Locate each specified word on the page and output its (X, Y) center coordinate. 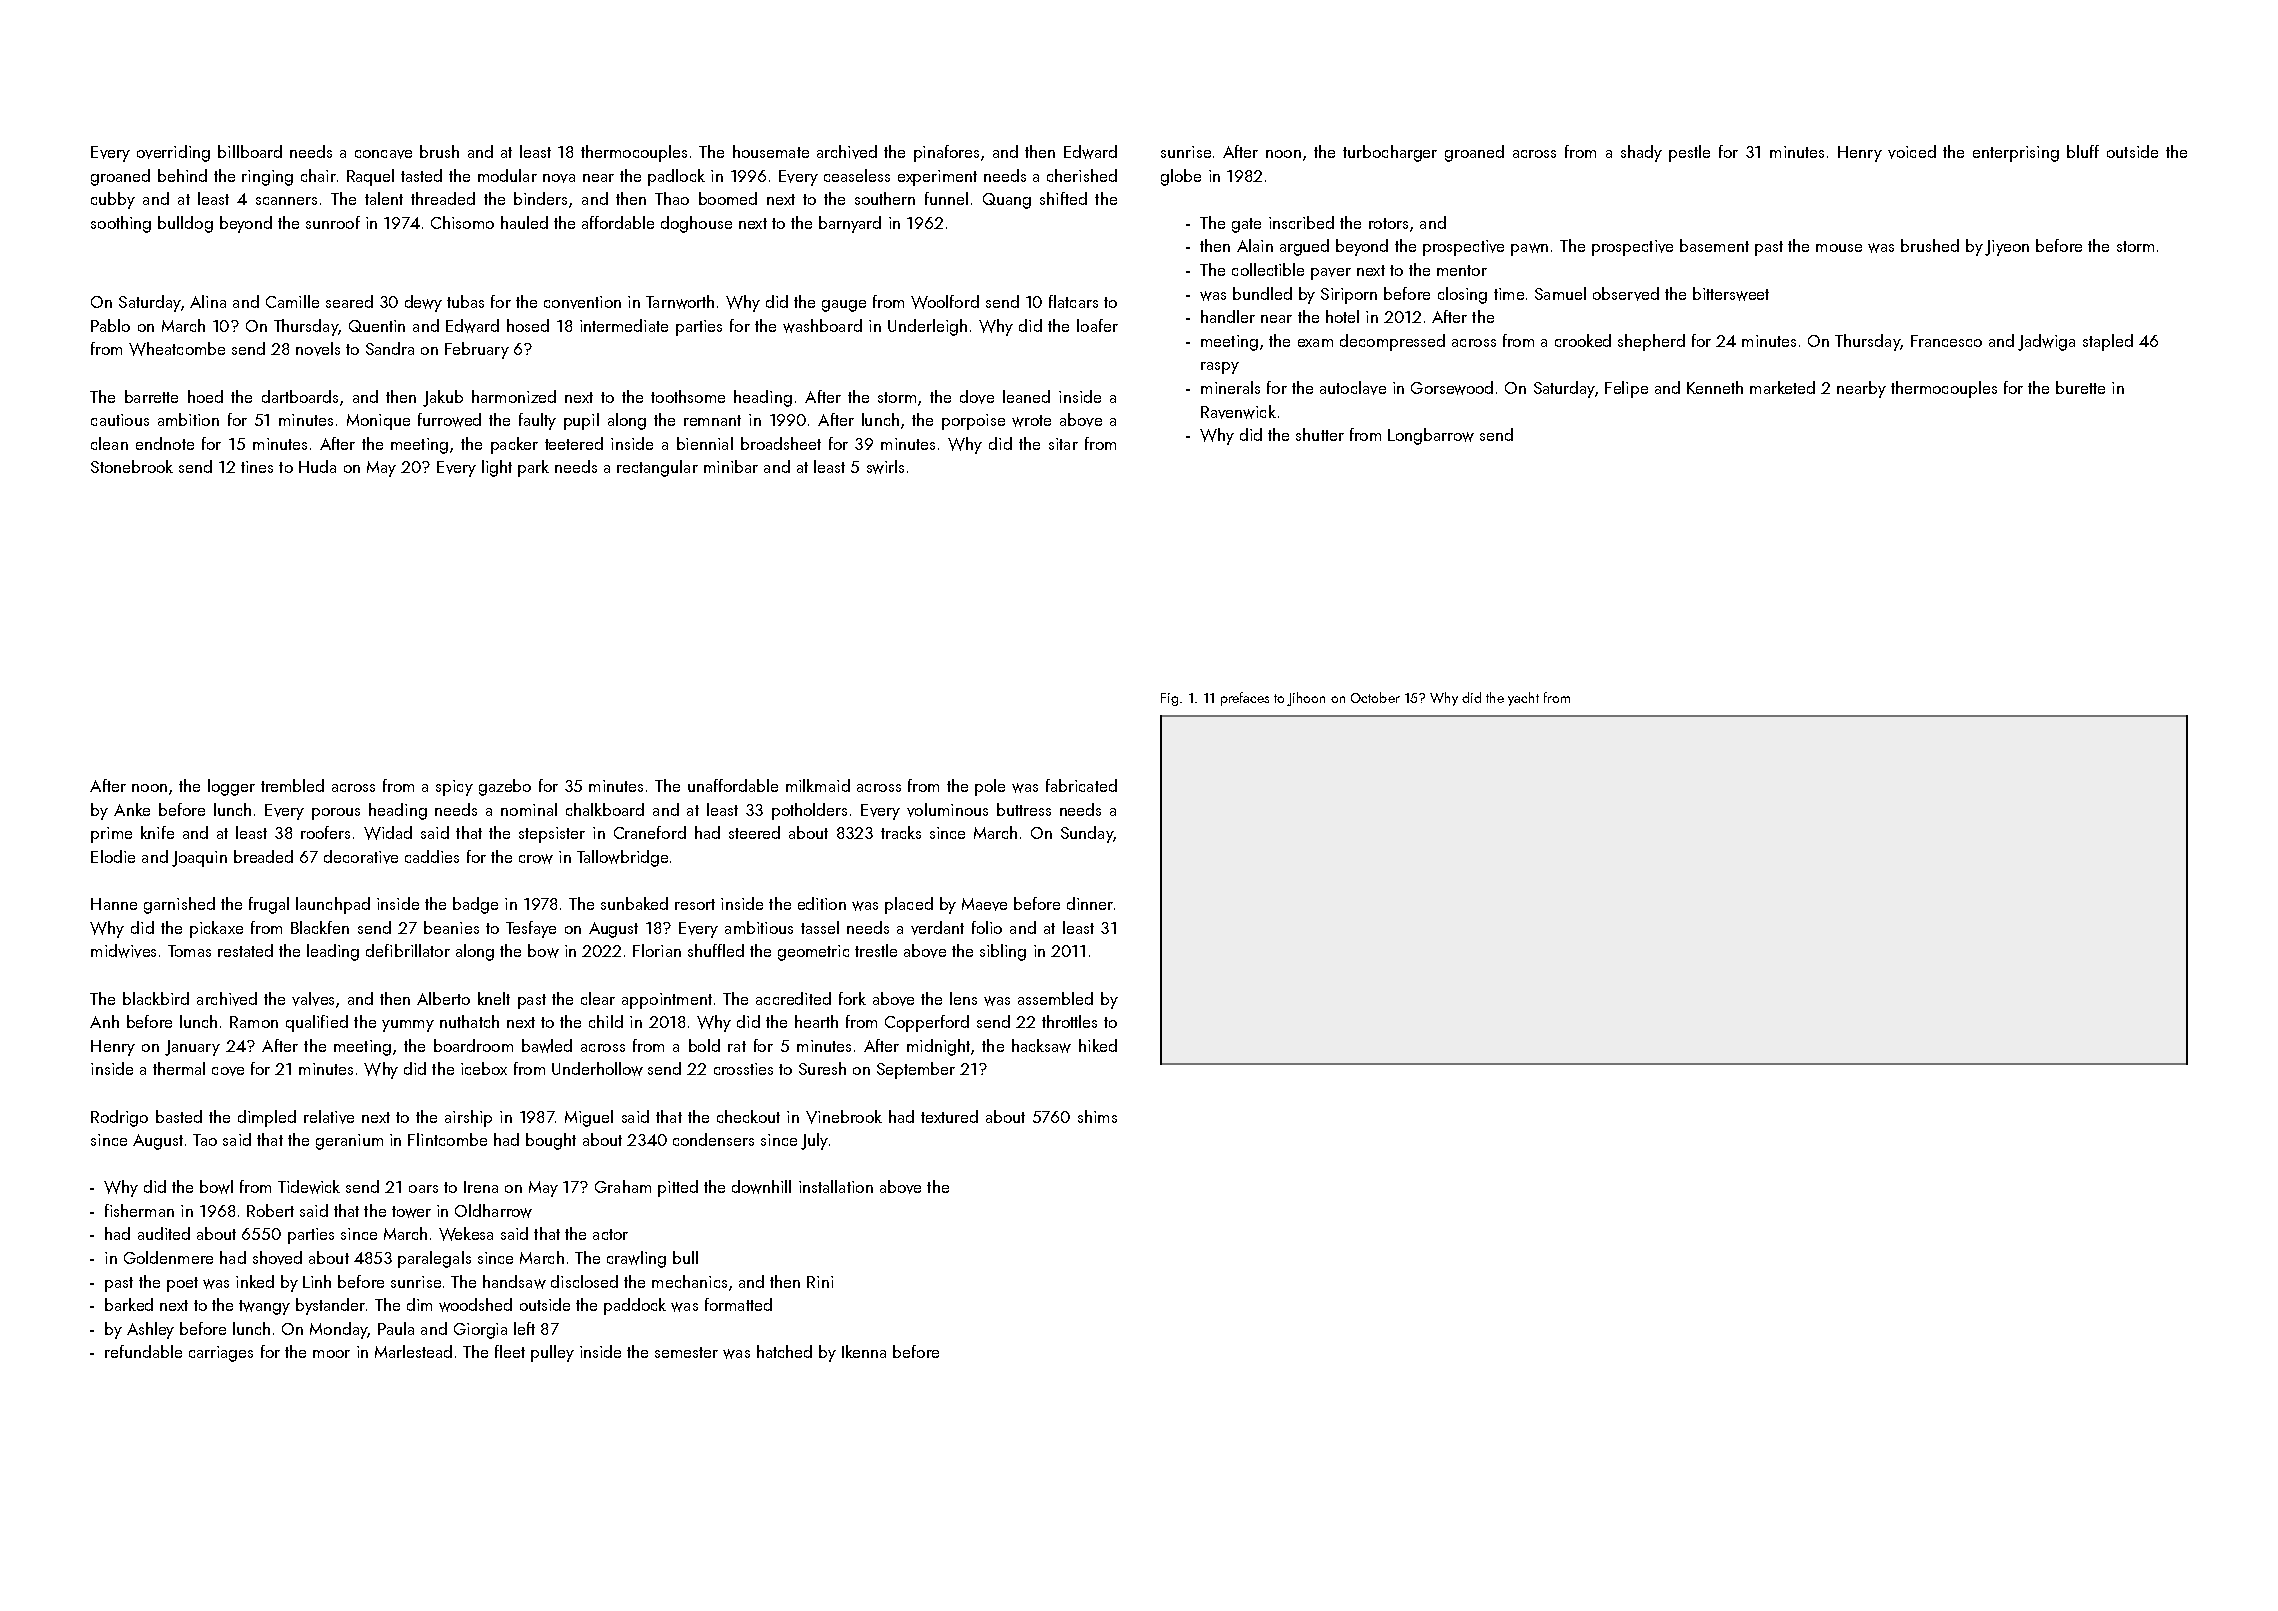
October (1375, 697)
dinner (1090, 903)
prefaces (1245, 699)
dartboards (300, 396)
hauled (524, 222)
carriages (221, 1354)
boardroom (473, 1045)
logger (231, 787)
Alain (1255, 245)
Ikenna (864, 1351)
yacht (1523, 699)
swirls (885, 467)
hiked (1098, 1045)
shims (1097, 1116)
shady (1641, 153)
